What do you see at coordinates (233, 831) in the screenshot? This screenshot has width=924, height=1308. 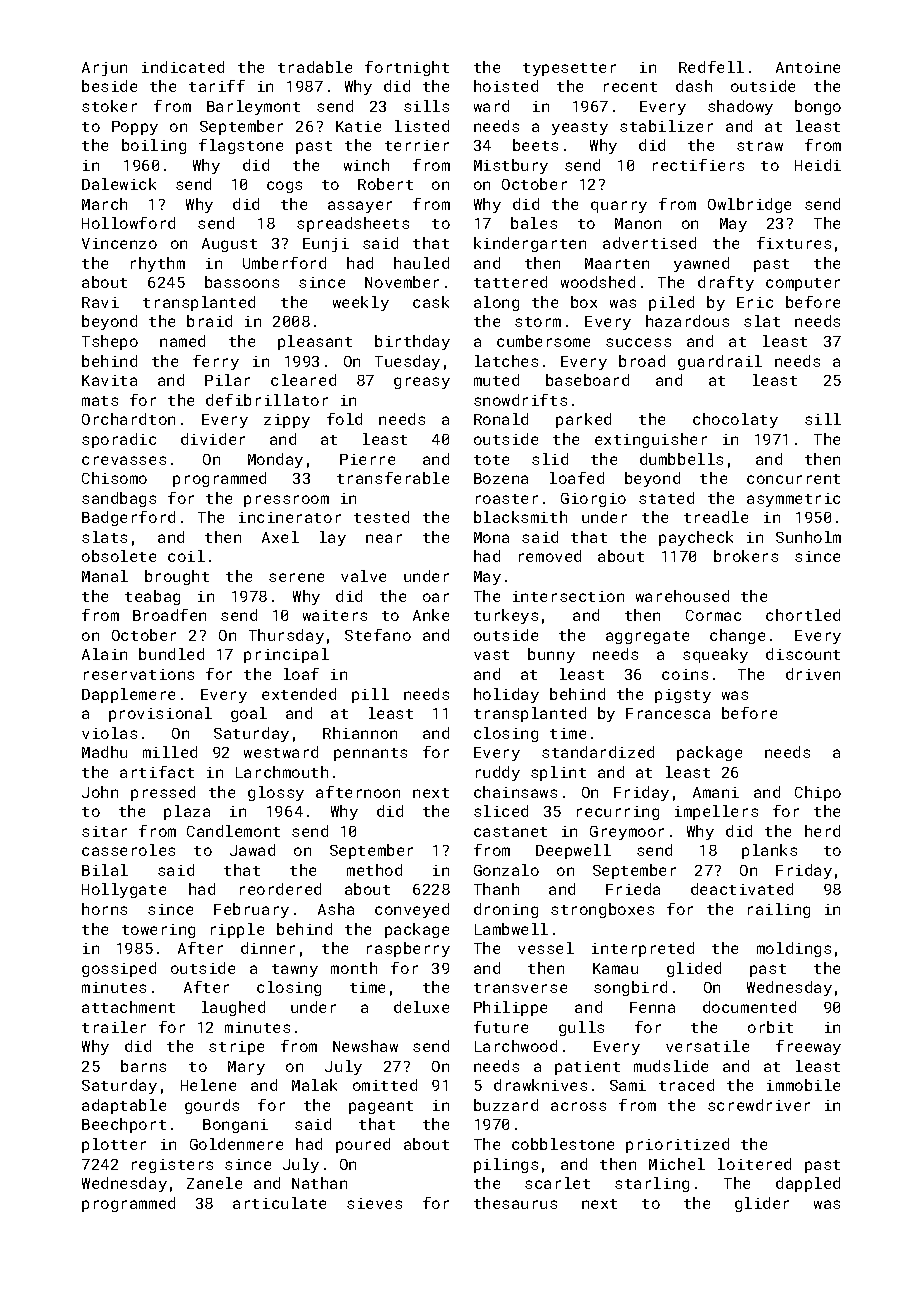 I see `Candlemont` at bounding box center [233, 831].
